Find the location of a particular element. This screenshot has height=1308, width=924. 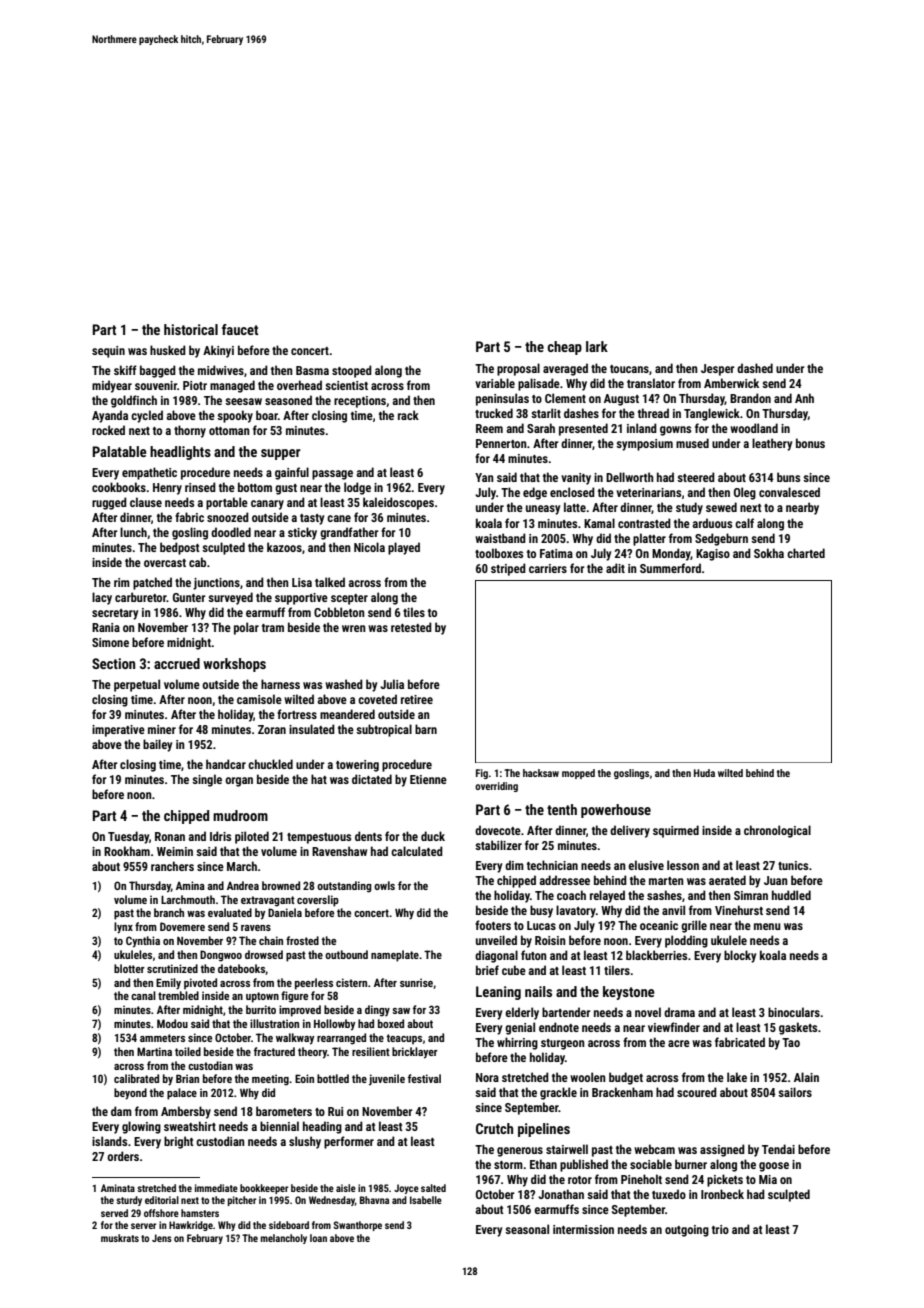

cheap is located at coordinates (565, 348).
